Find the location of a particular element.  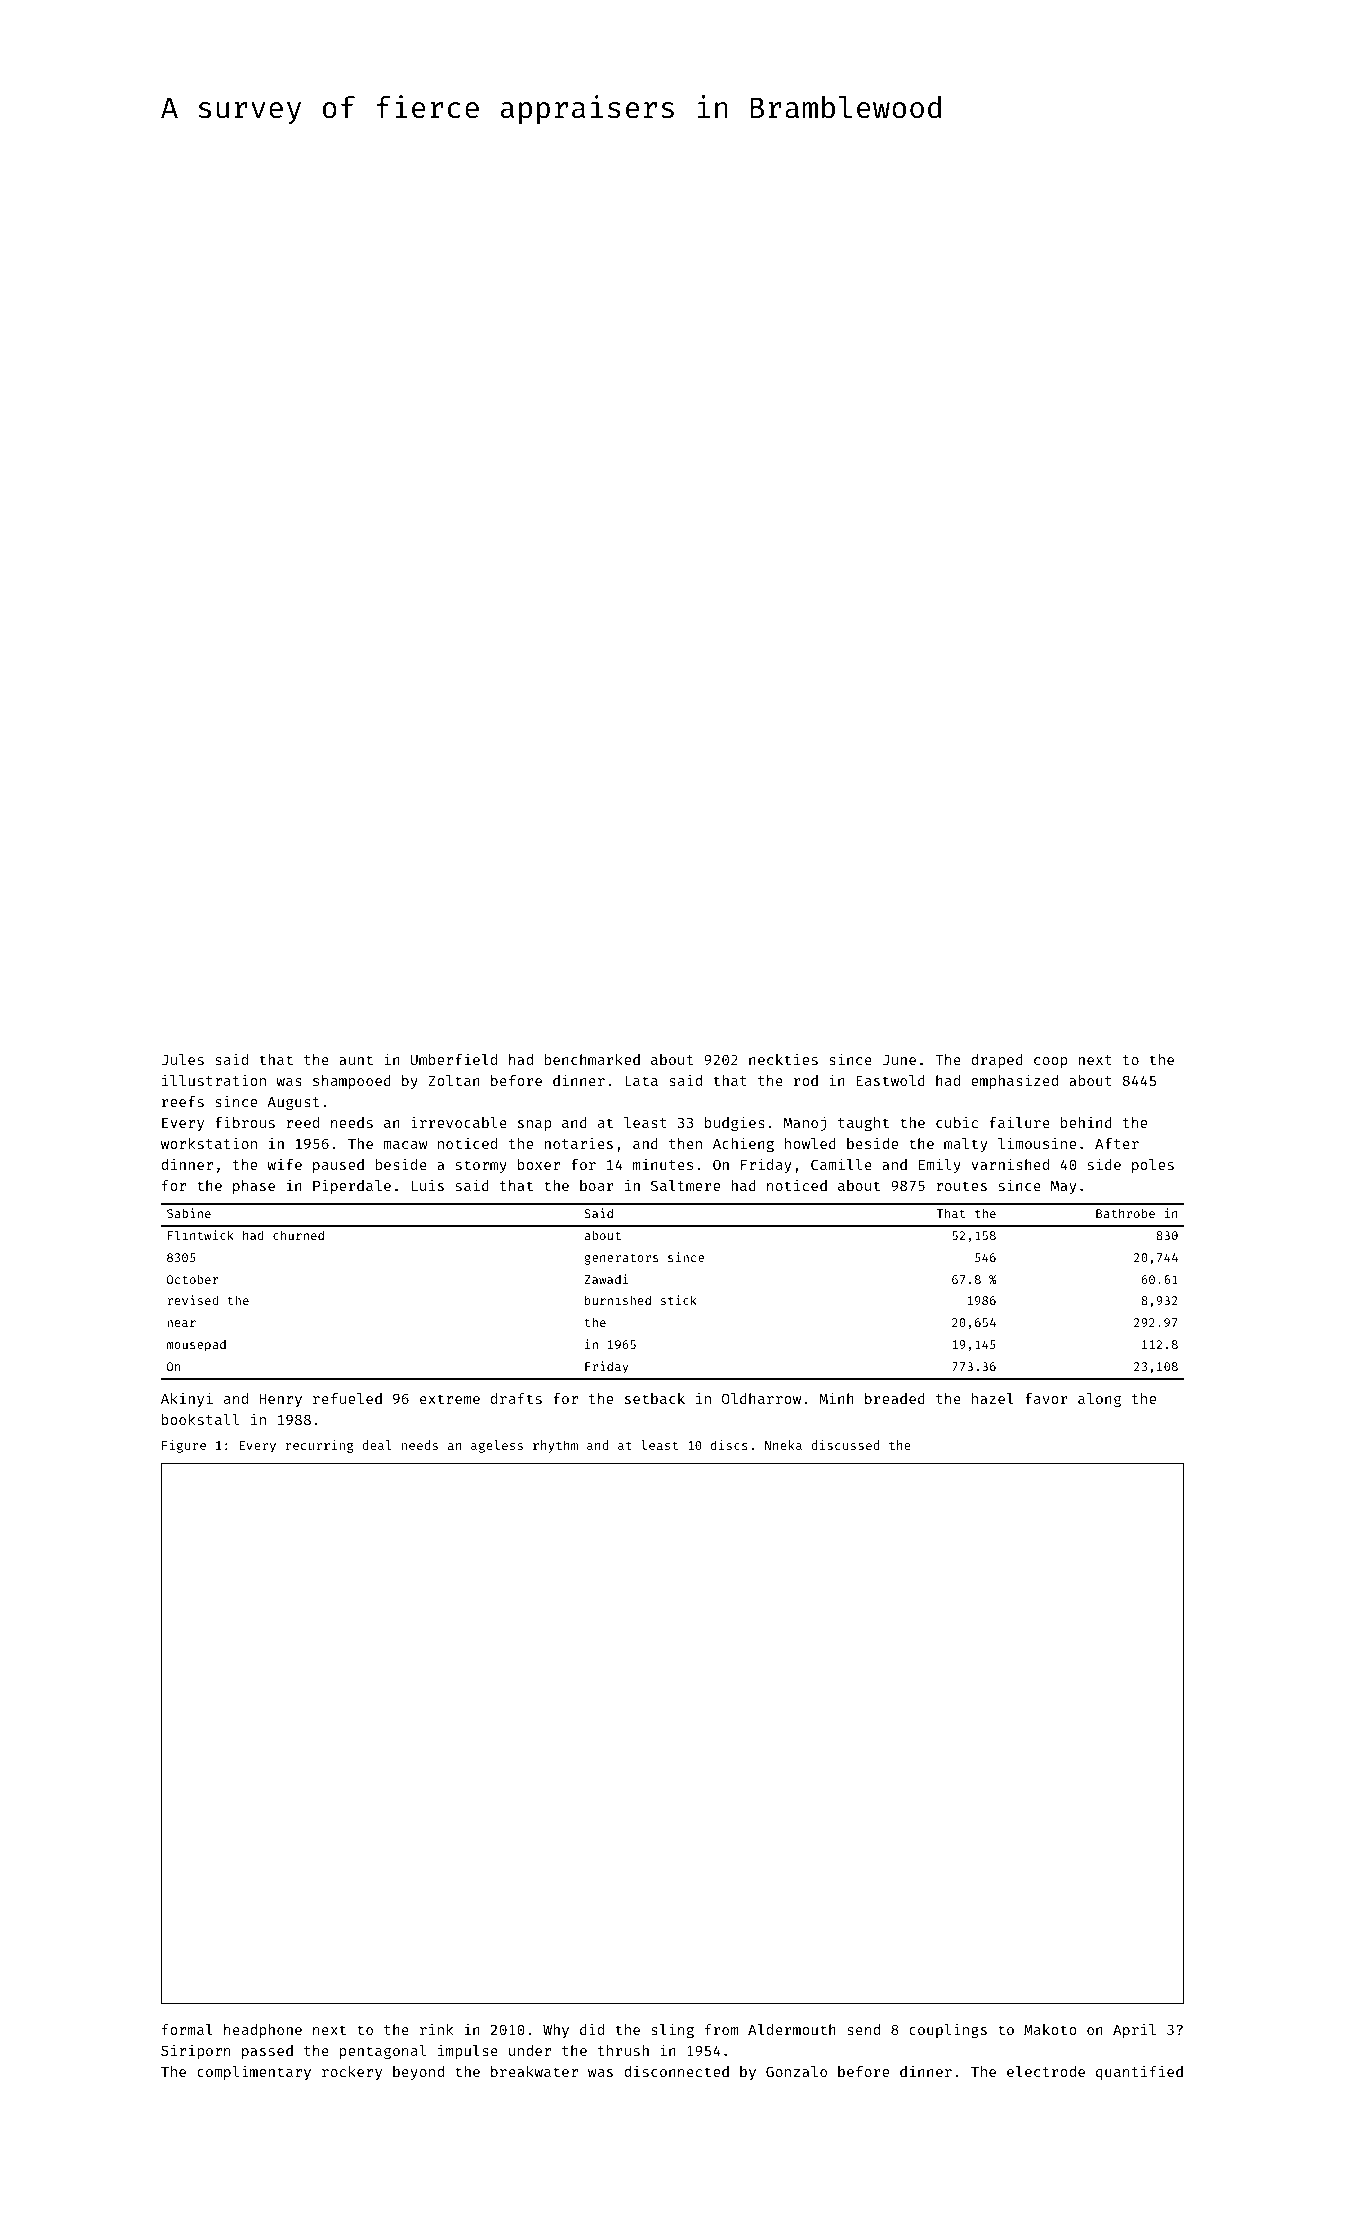

rink is located at coordinates (437, 2029).
